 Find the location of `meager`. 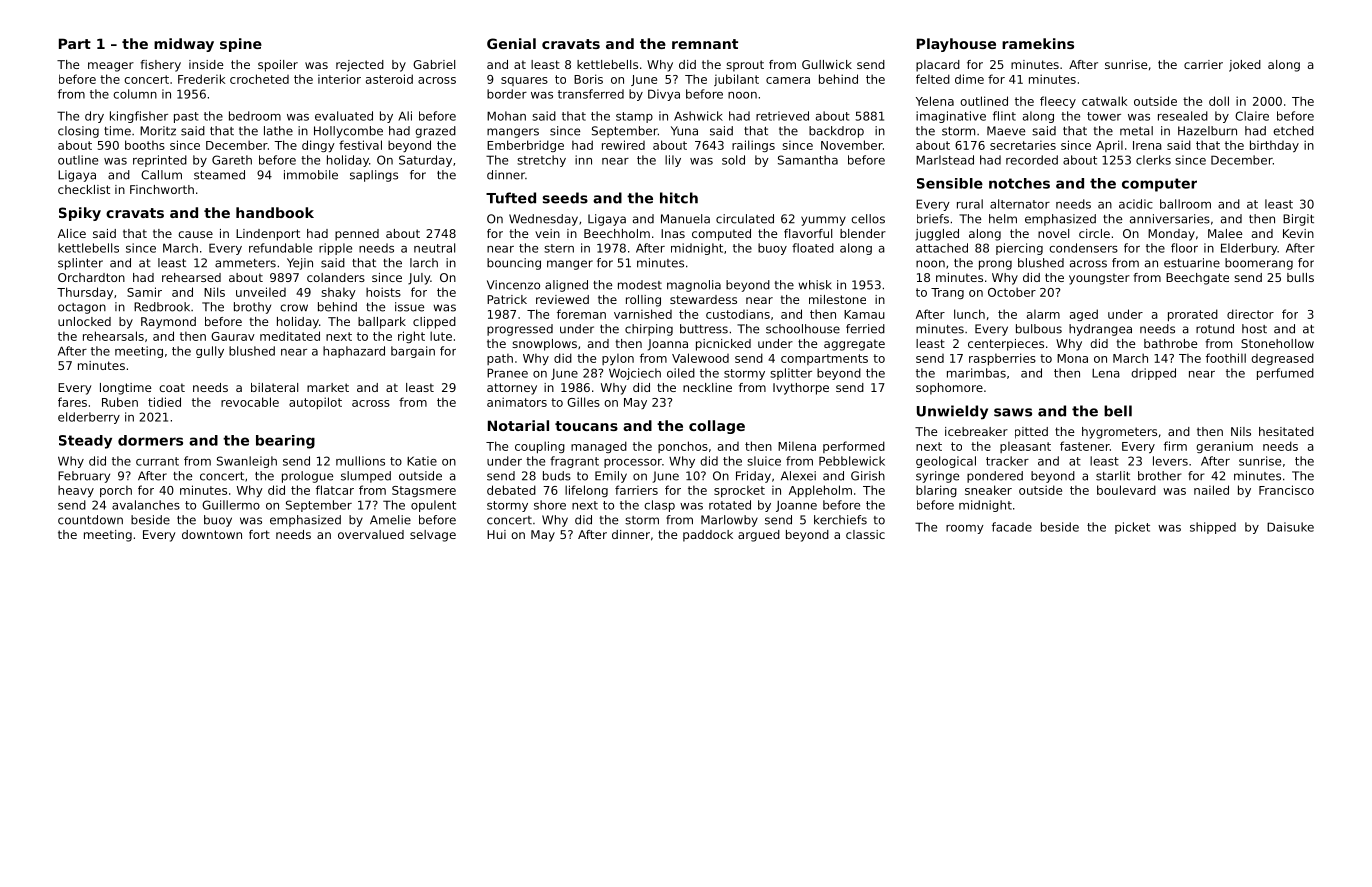

meager is located at coordinates (111, 67).
